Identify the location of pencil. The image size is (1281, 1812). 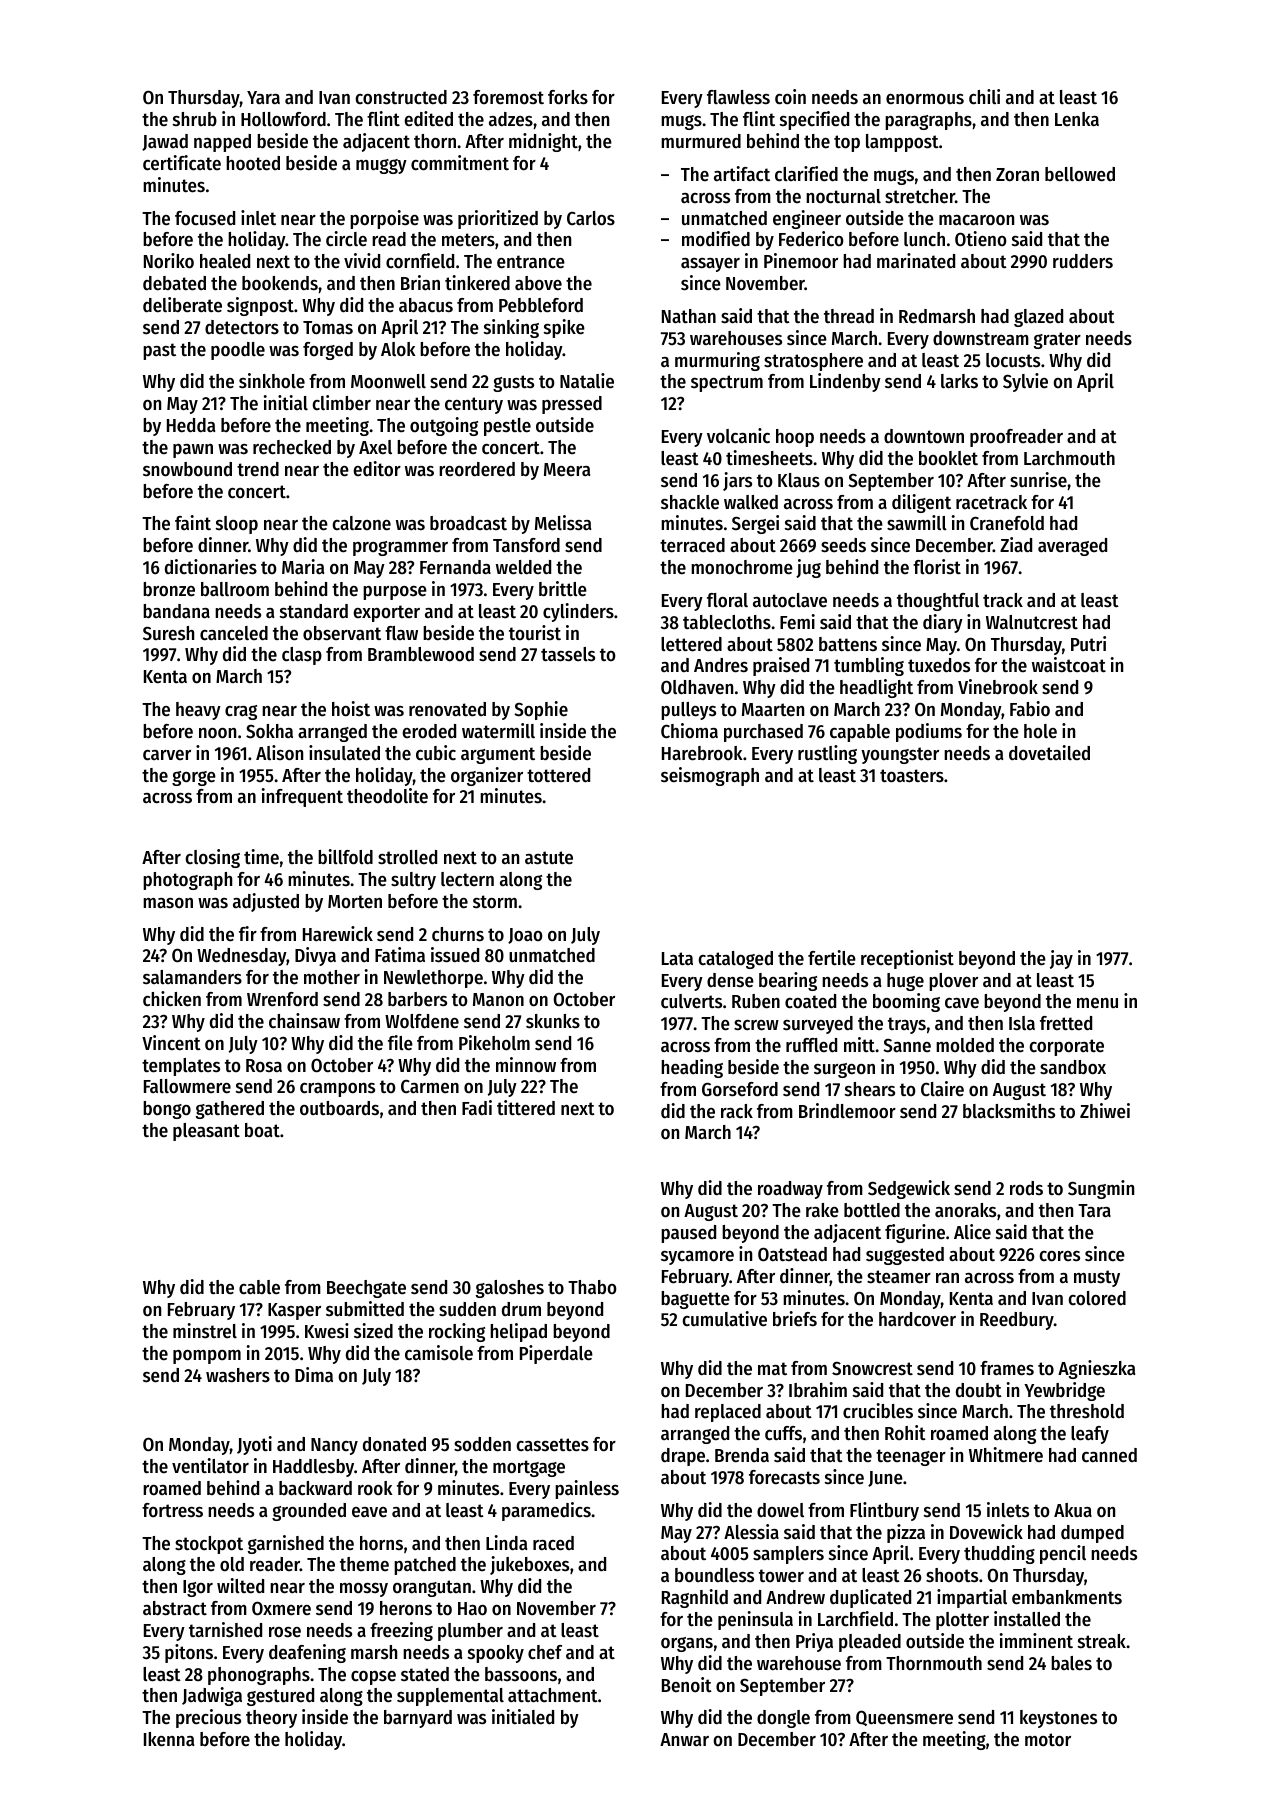
(1063, 1554).
